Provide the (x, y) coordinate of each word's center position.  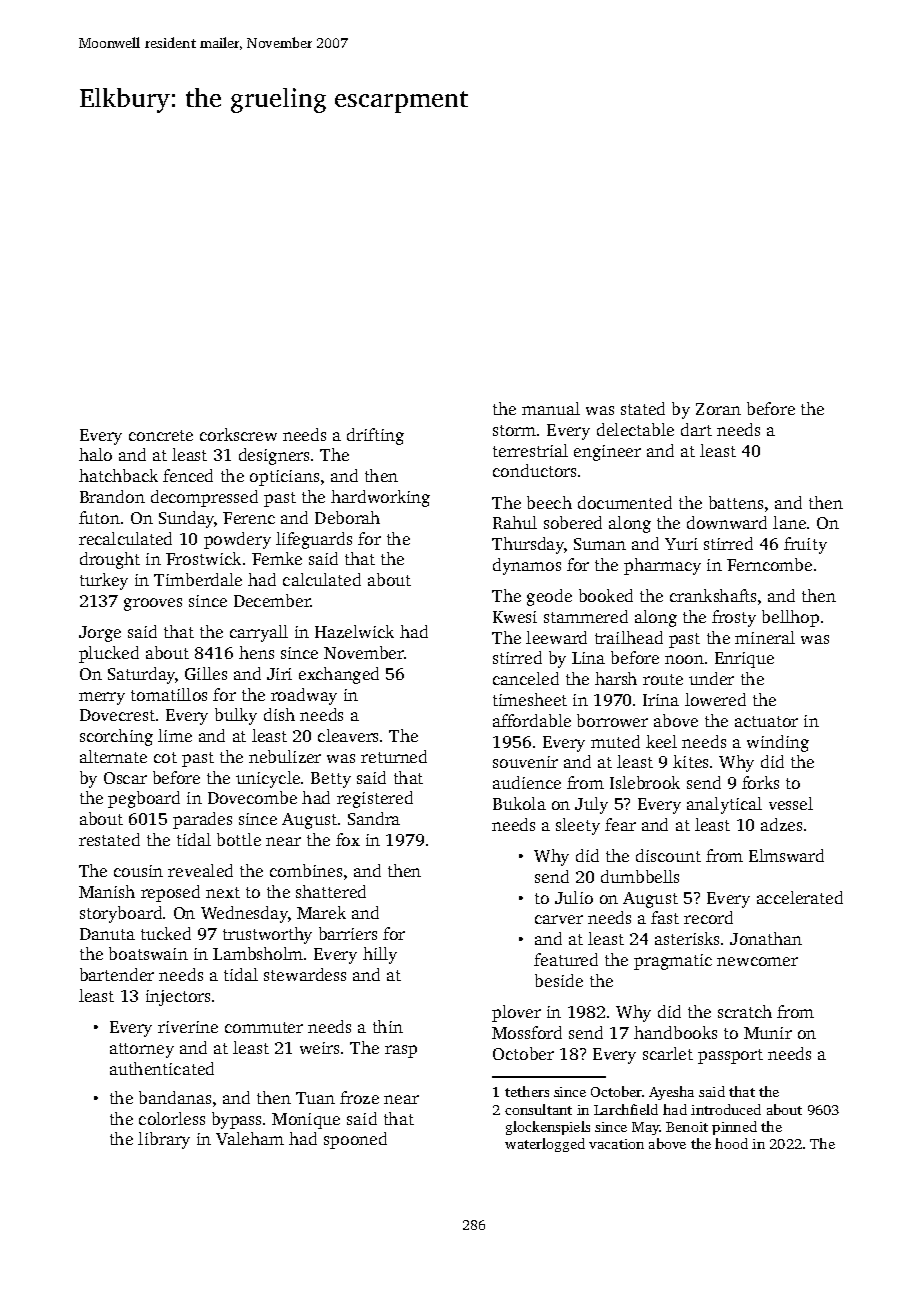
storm (514, 430)
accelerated (800, 897)
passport (730, 1056)
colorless (172, 1118)
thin (388, 1026)
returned (394, 756)
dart (696, 429)
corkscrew (238, 434)
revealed (200, 870)
